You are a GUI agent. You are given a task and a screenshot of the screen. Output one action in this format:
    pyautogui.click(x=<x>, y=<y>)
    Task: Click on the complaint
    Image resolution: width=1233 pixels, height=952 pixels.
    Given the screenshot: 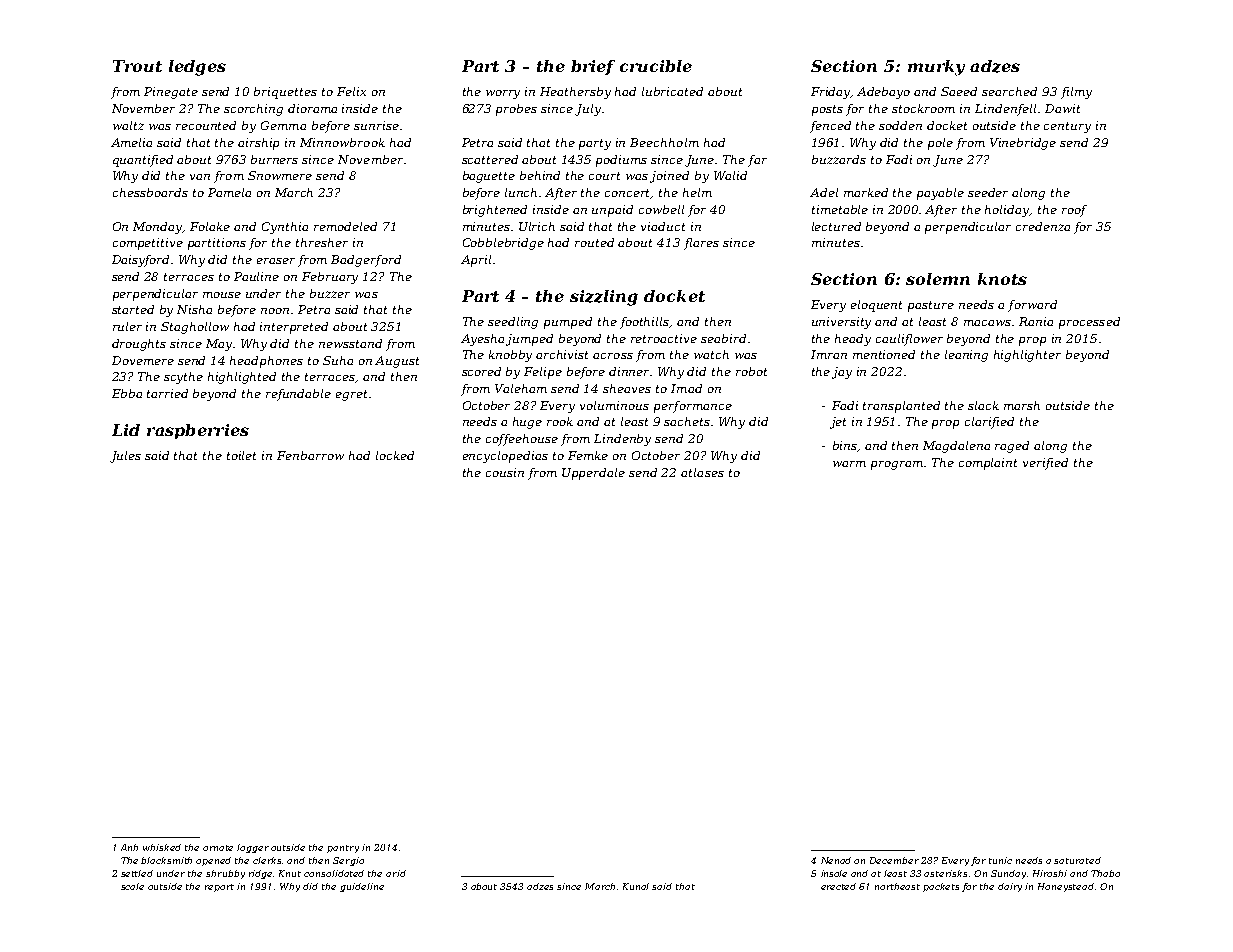 What is the action you would take?
    pyautogui.click(x=988, y=464)
